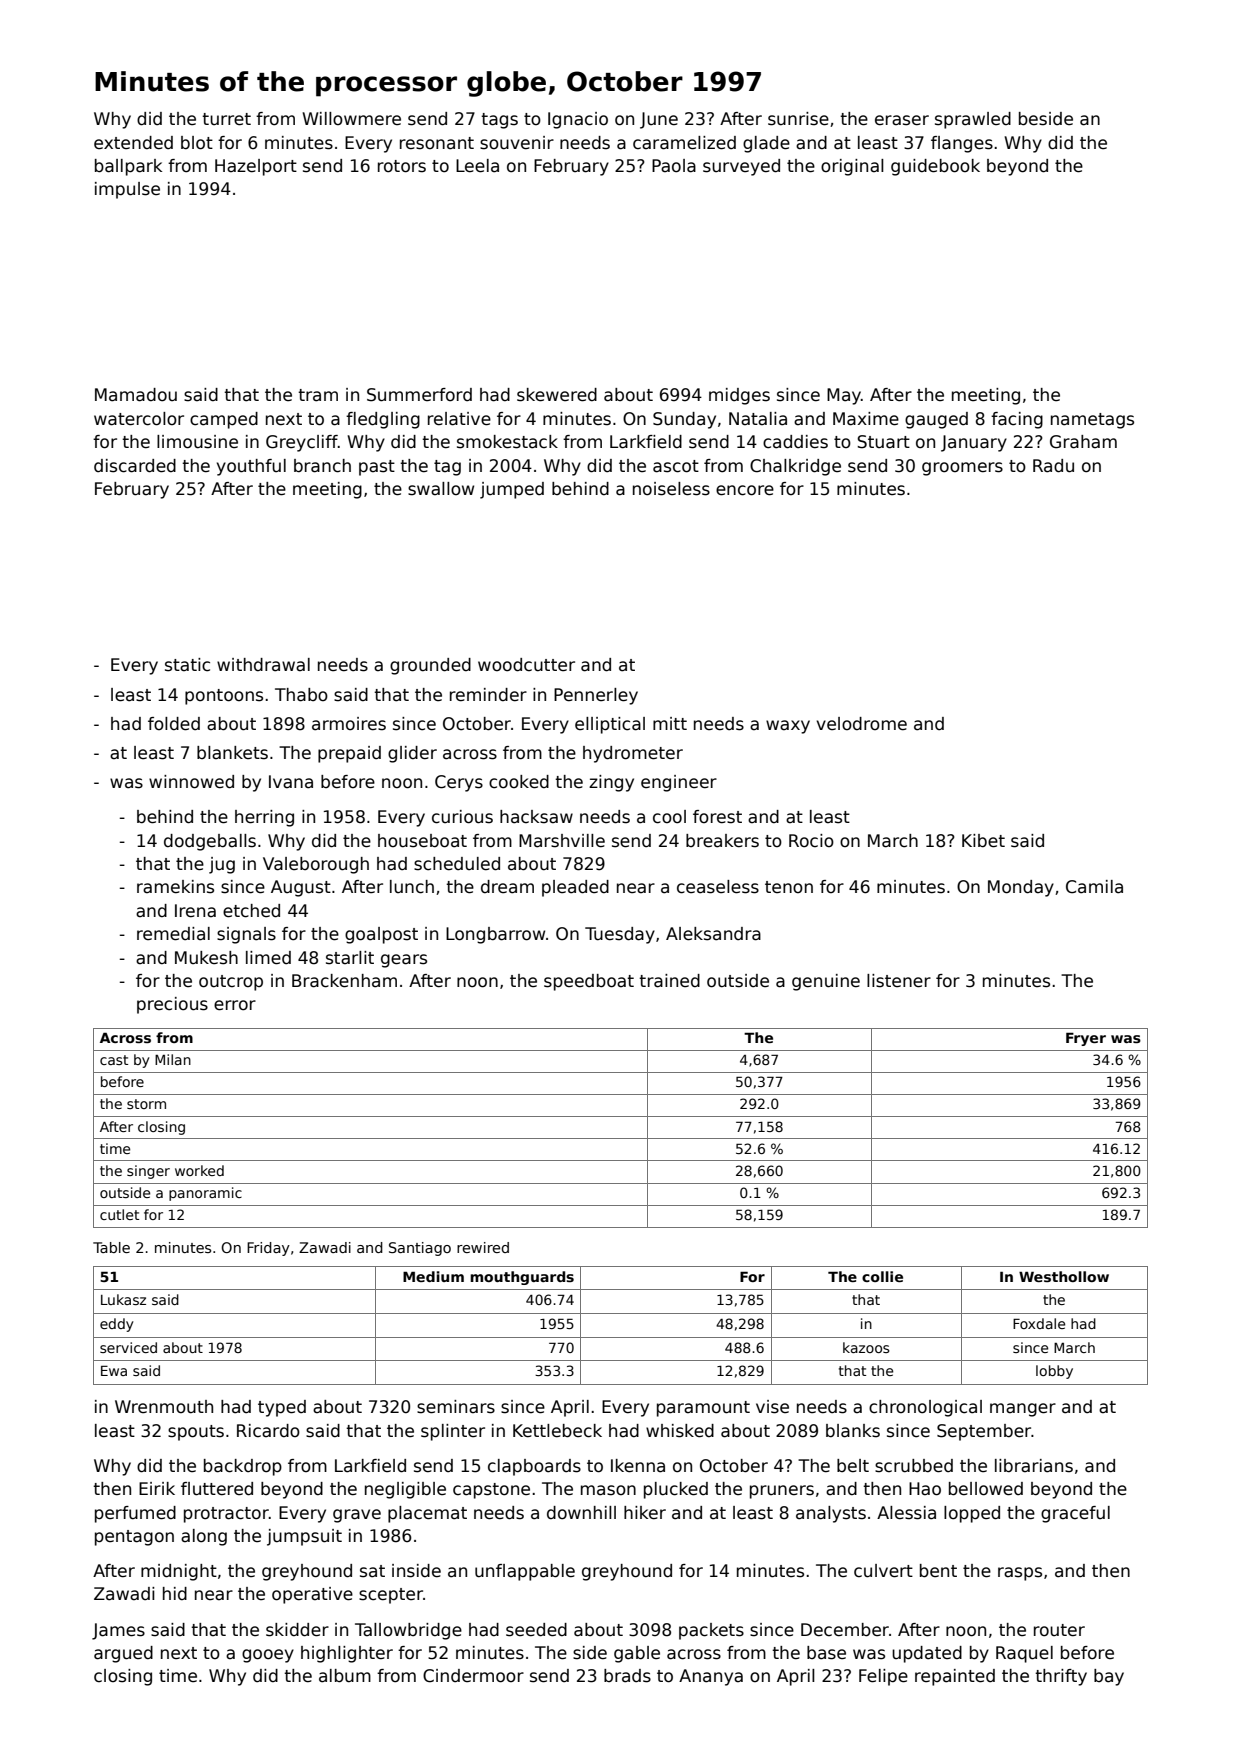  I want to click on trained, so click(669, 981).
